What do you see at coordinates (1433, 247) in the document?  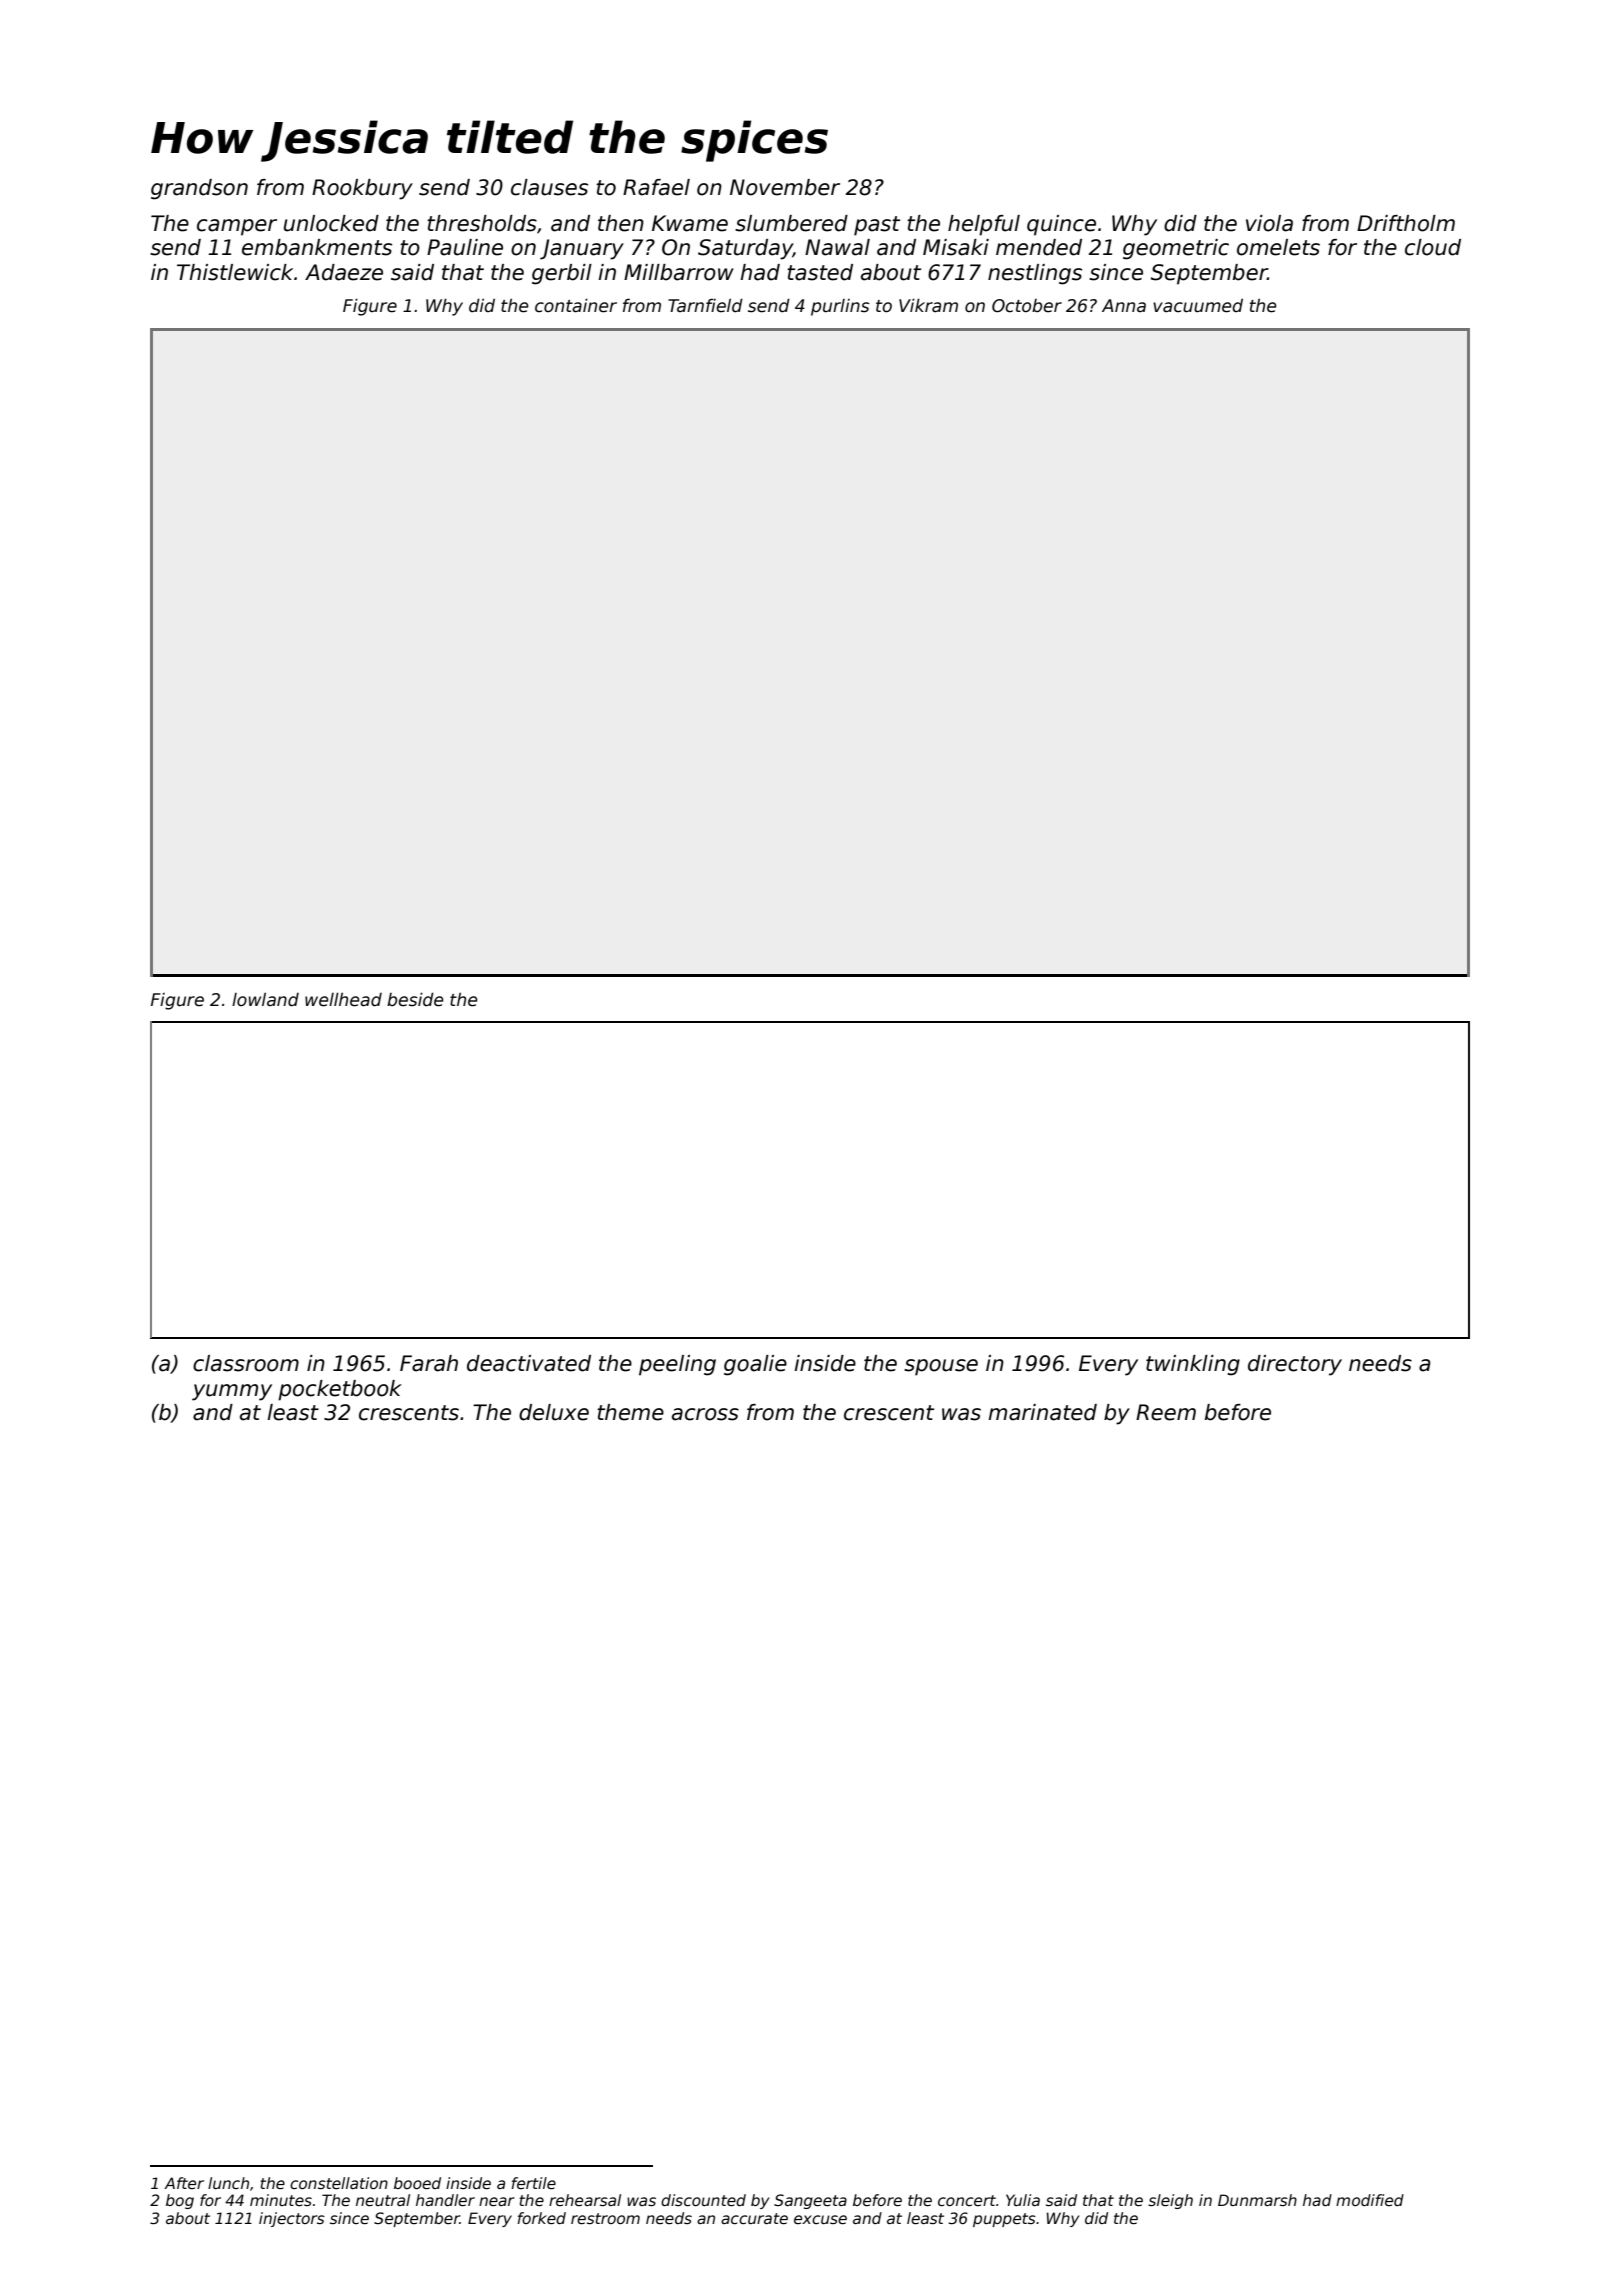 I see `cloud` at bounding box center [1433, 247].
